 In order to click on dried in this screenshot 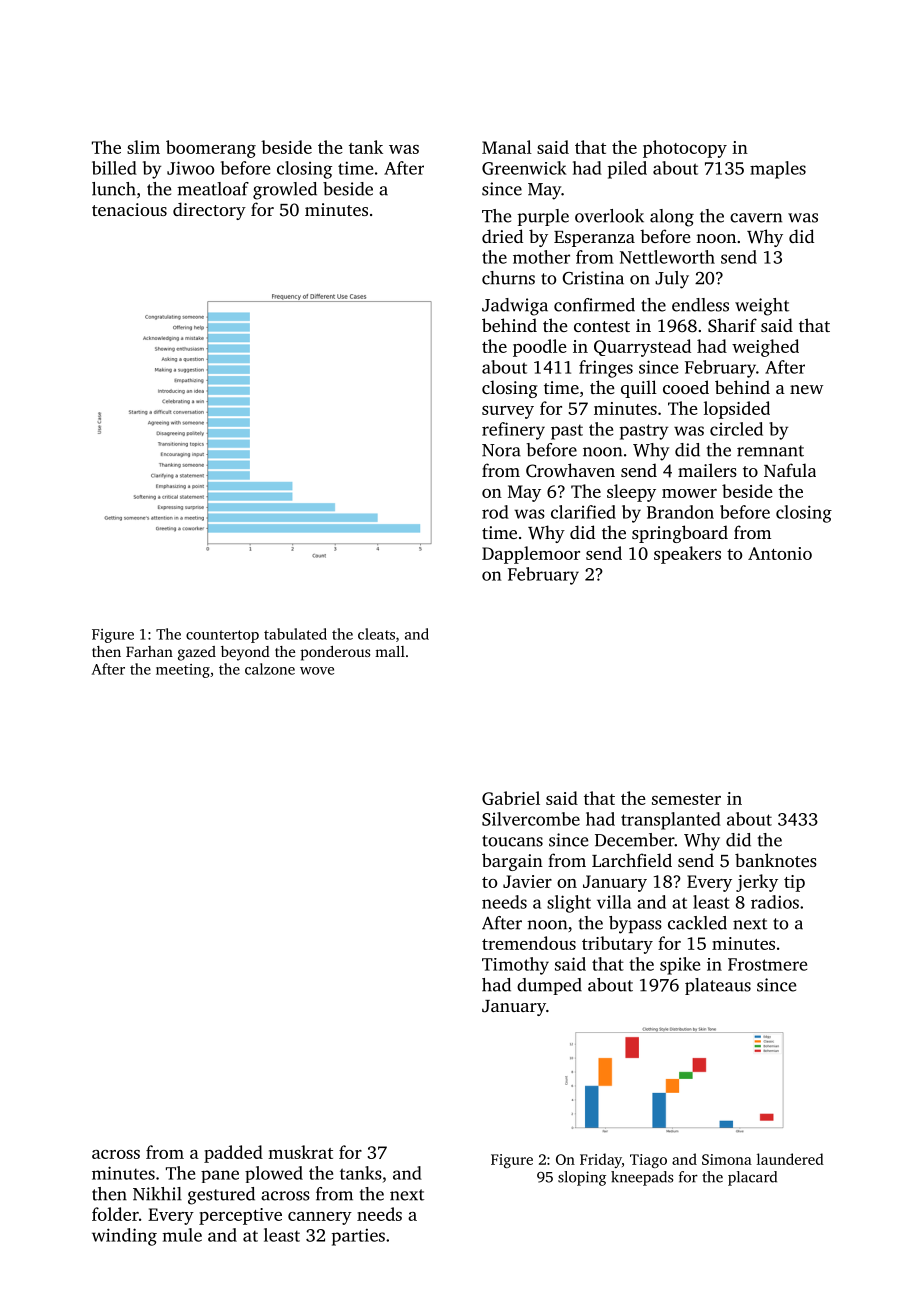, I will do `click(502, 236)`.
